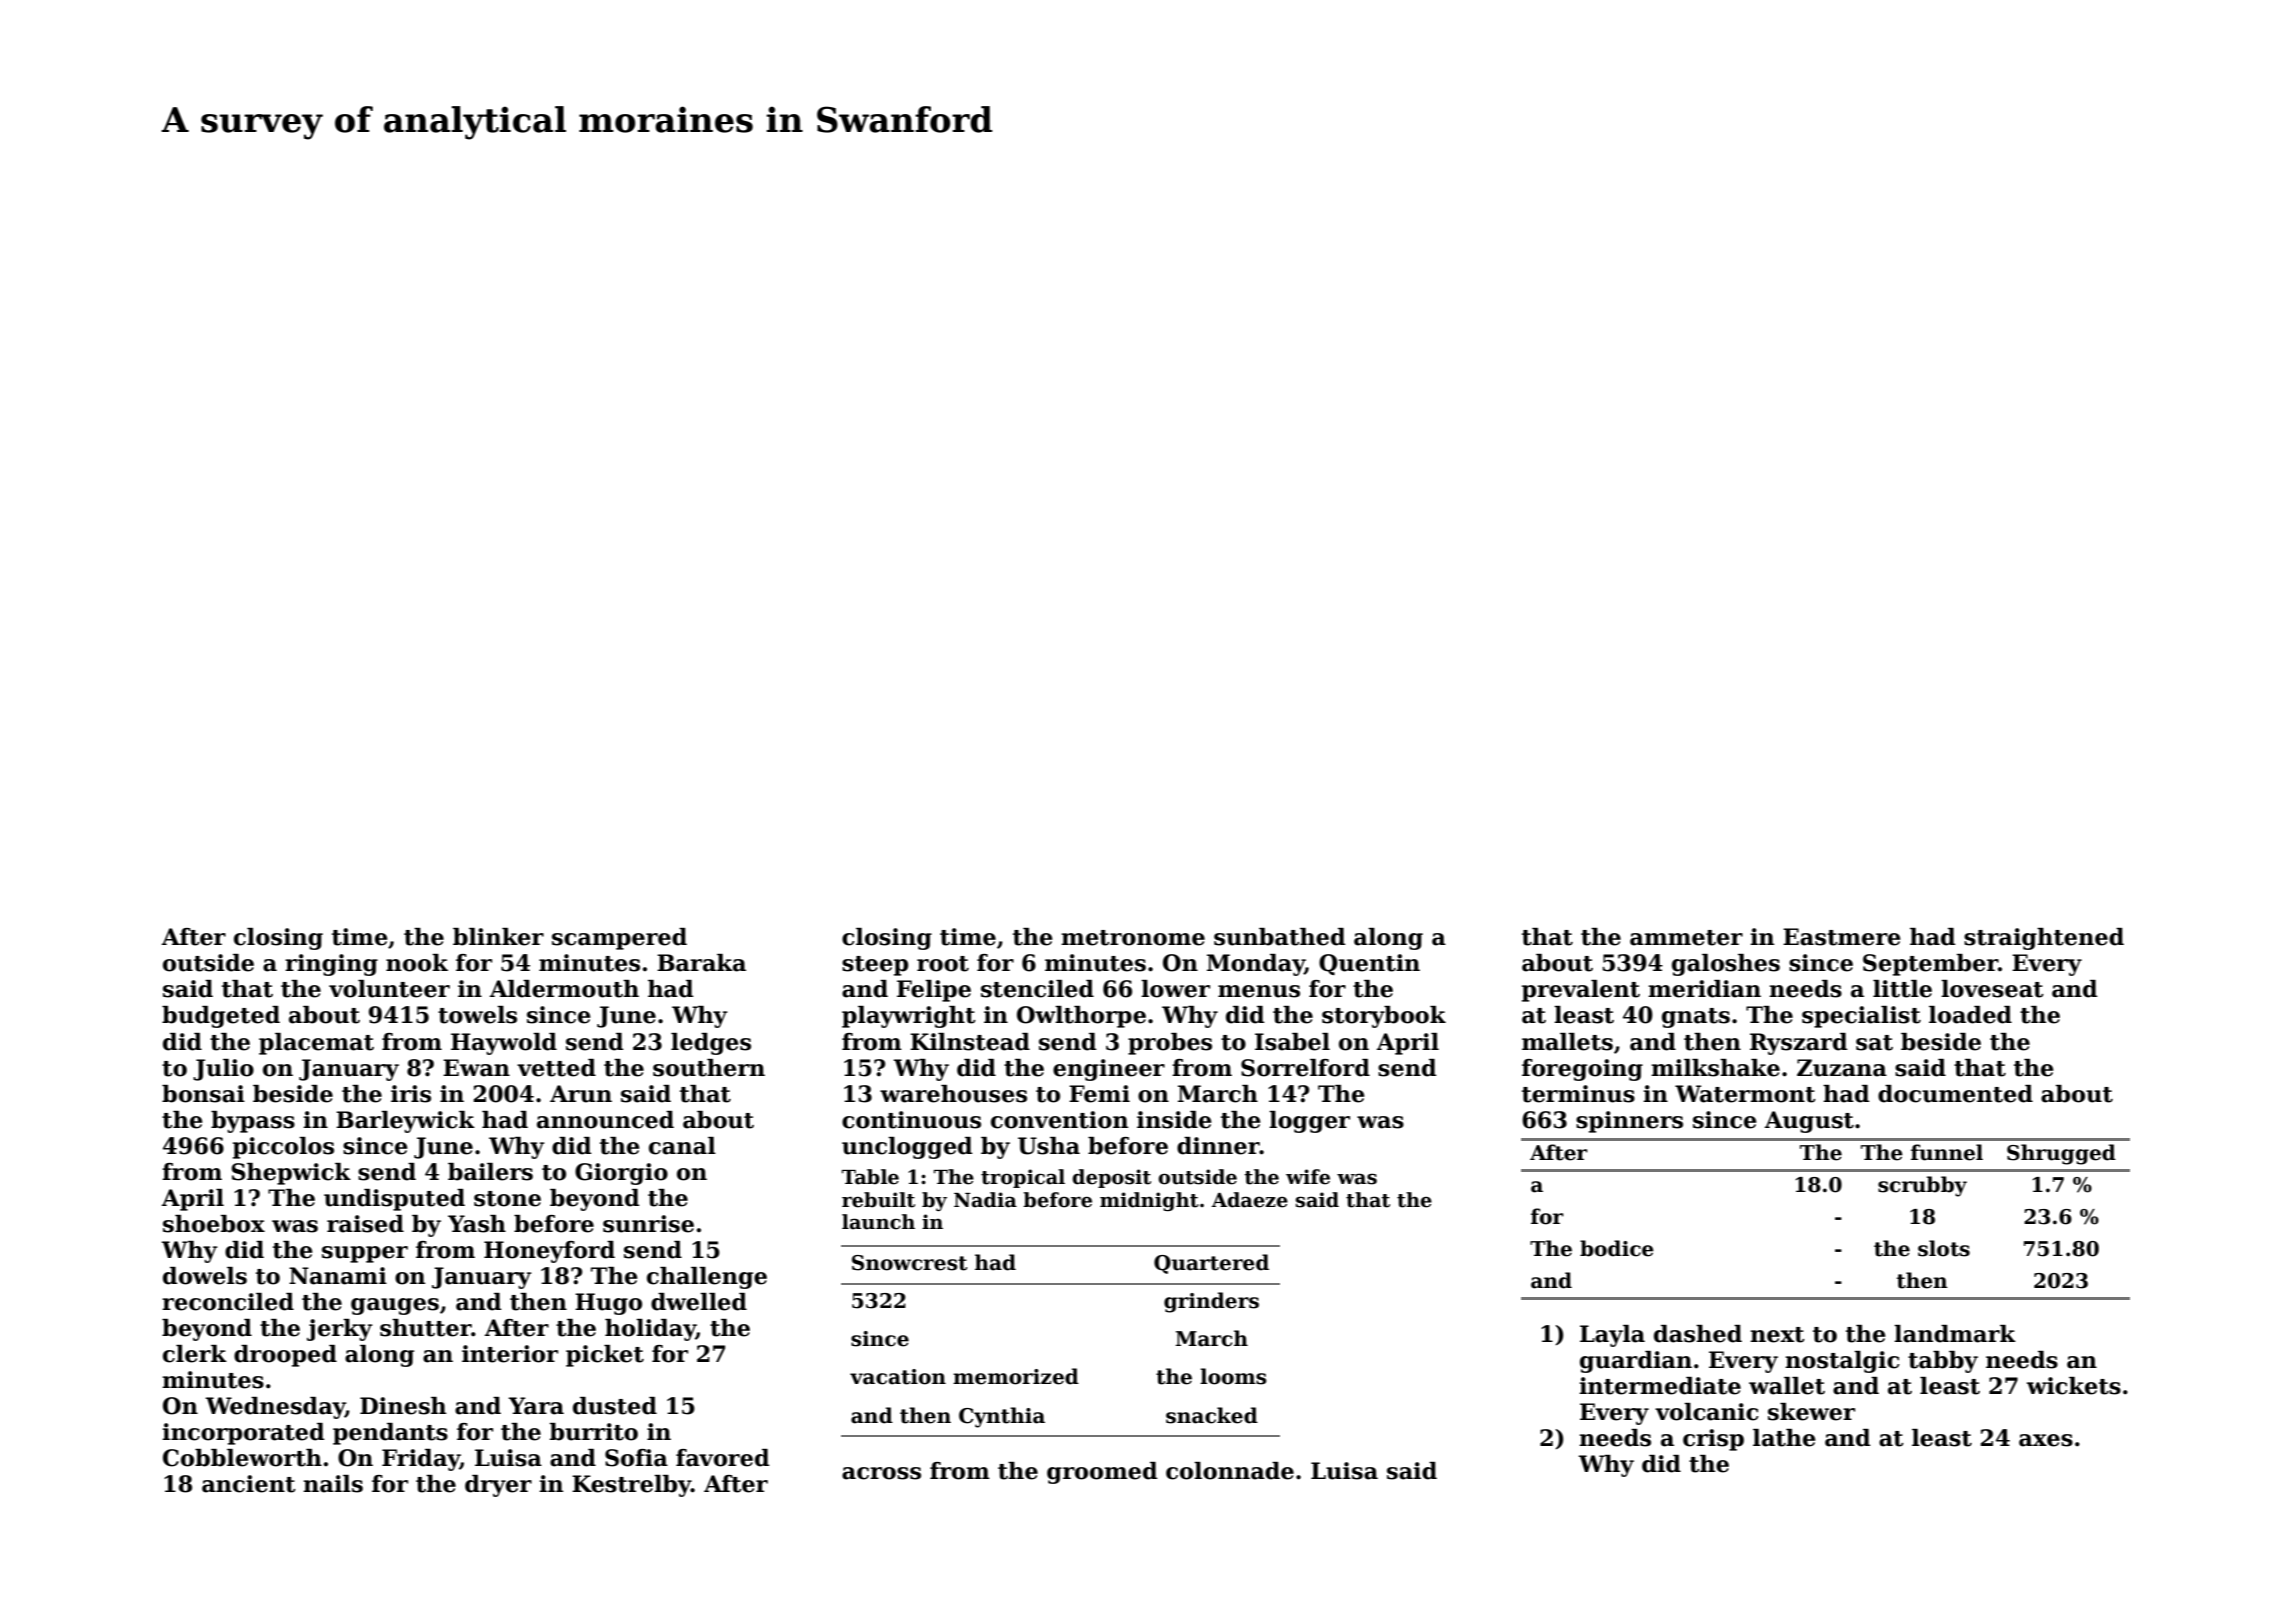  I want to click on sunbathed, so click(1280, 937).
